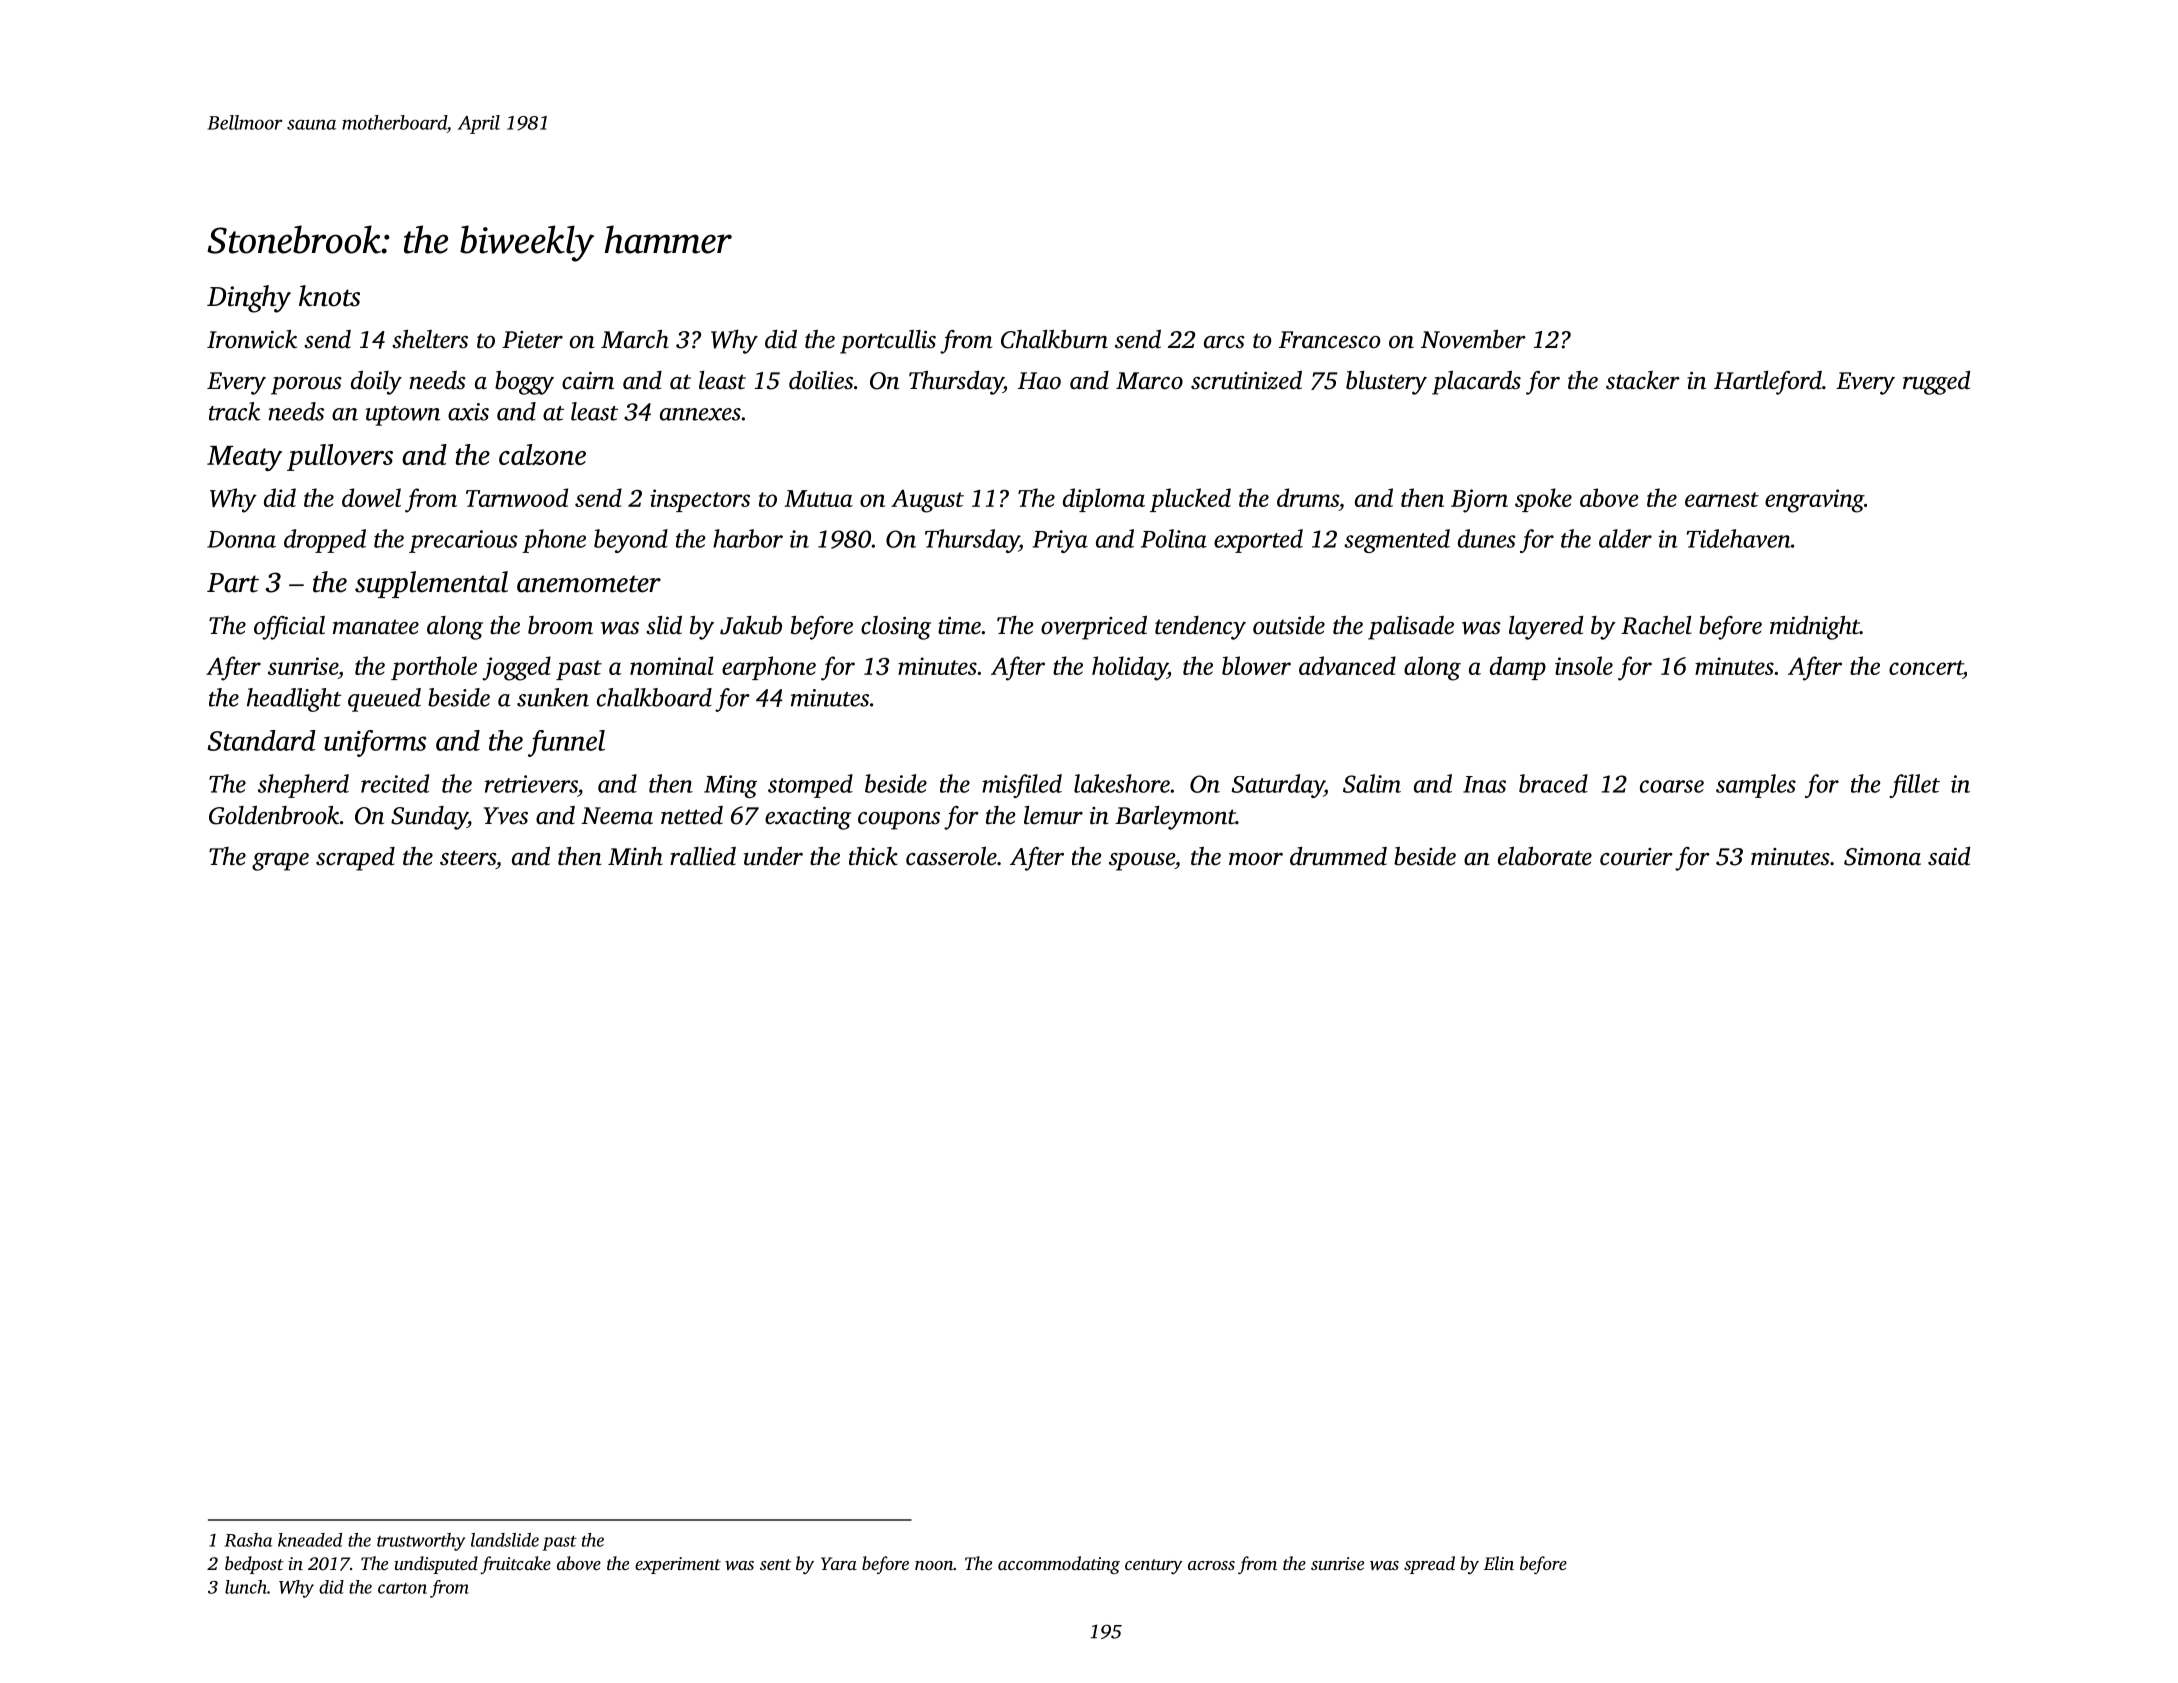 The height and width of the screenshot is (1683, 2178). Describe the element at coordinates (249, 299) in the screenshot. I see `Dinghy` at that location.
